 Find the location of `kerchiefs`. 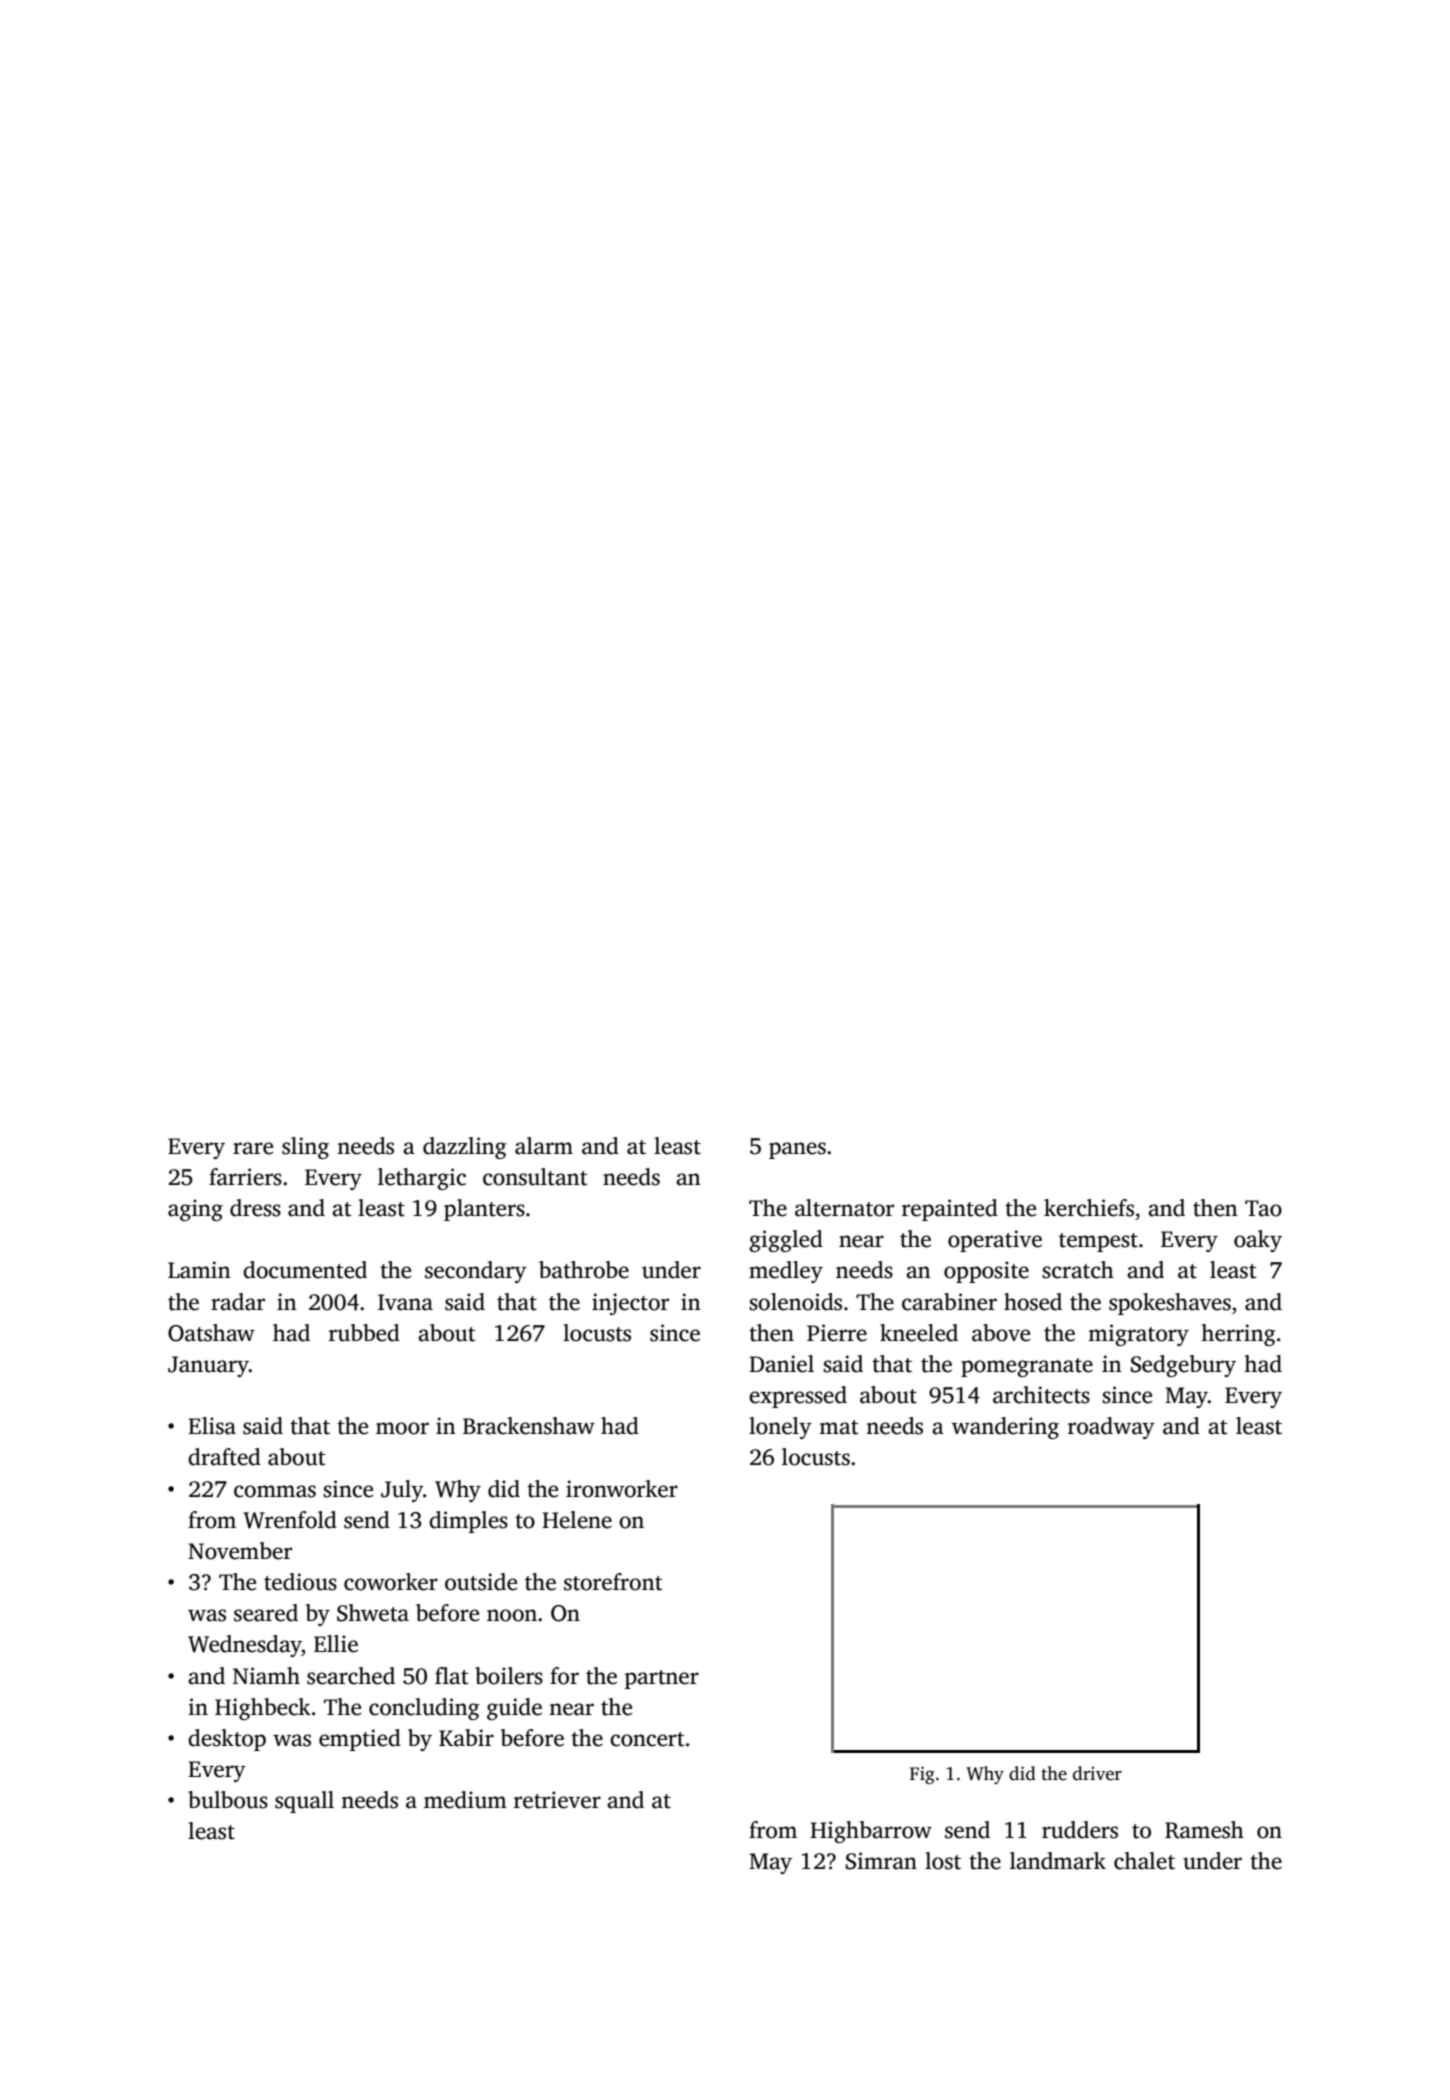

kerchiefs is located at coordinates (1089, 1208).
